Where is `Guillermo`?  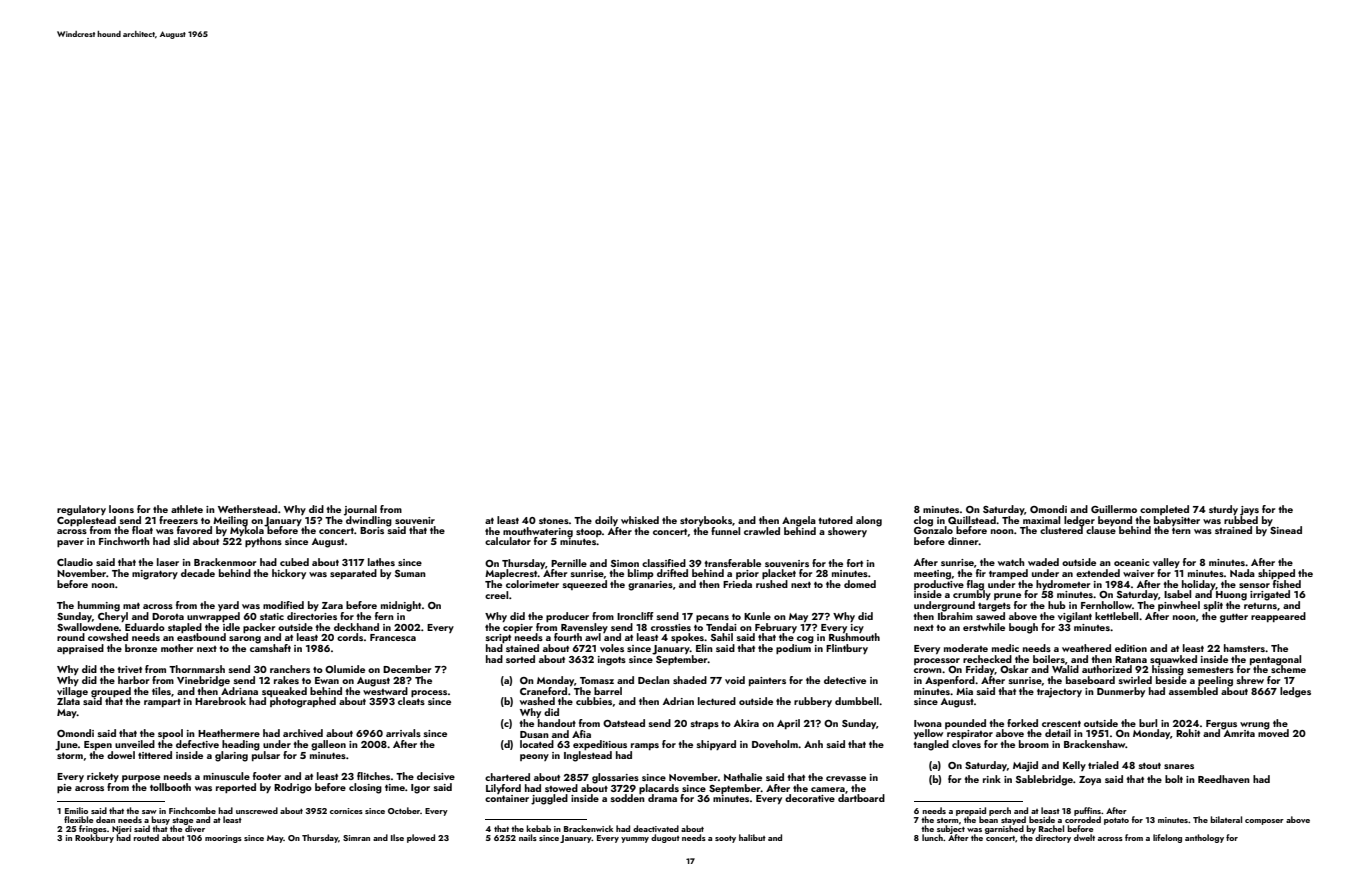
Guillermo is located at coordinates (1114, 509).
